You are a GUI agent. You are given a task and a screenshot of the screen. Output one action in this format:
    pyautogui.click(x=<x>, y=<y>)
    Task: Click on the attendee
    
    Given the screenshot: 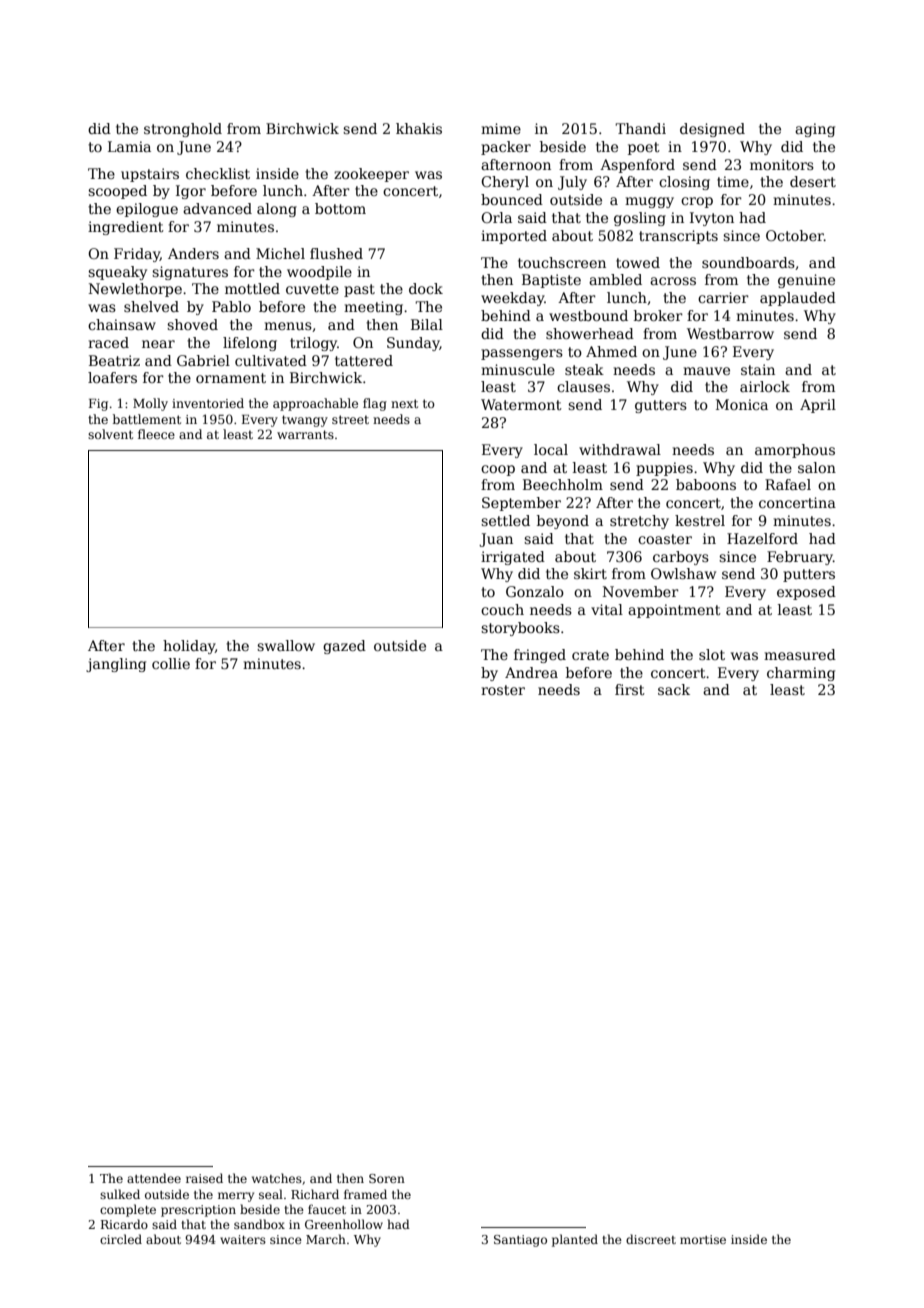 What is the action you would take?
    pyautogui.click(x=154, y=1178)
